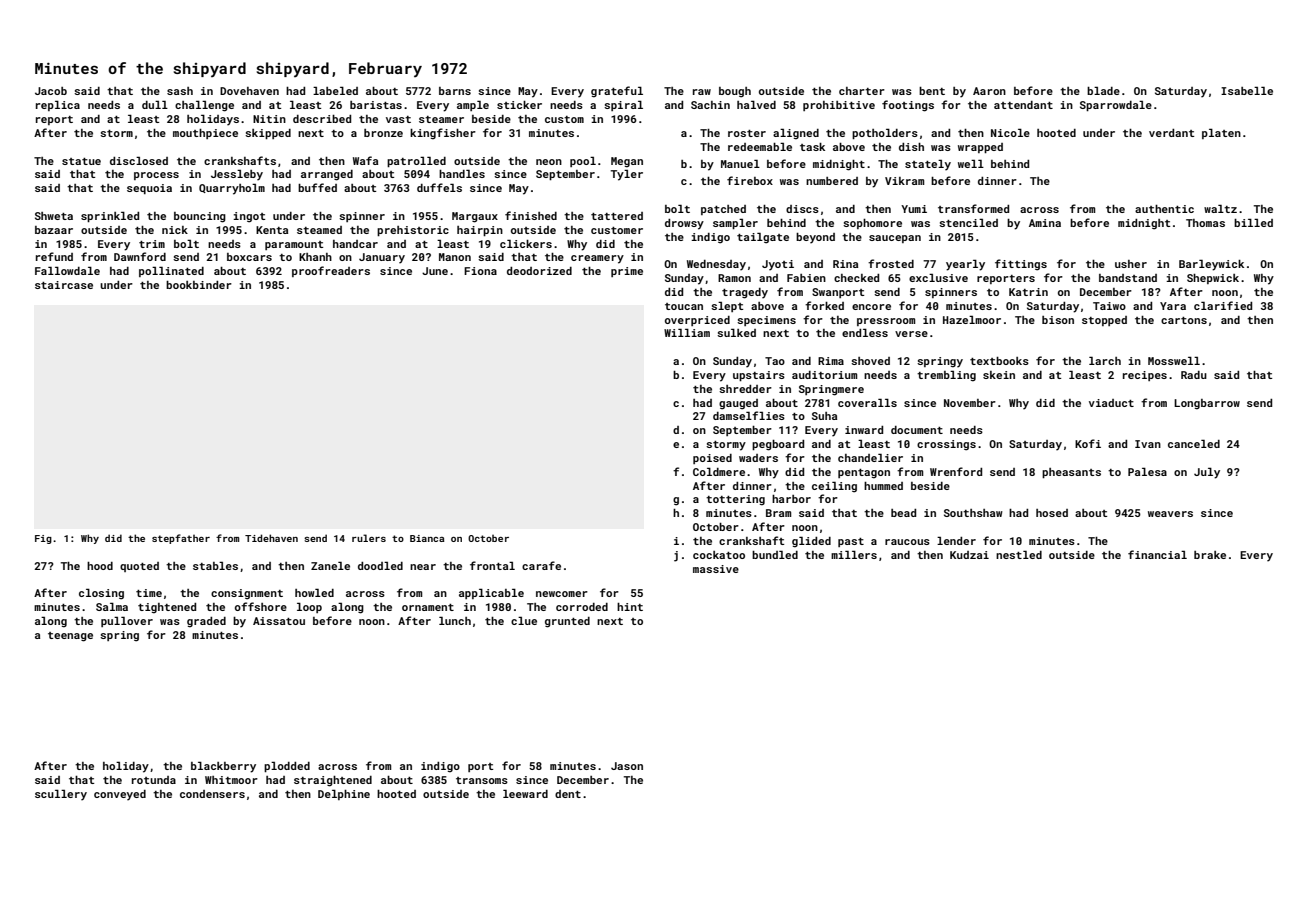 The image size is (1308, 924). I want to click on endless, so click(865, 332).
